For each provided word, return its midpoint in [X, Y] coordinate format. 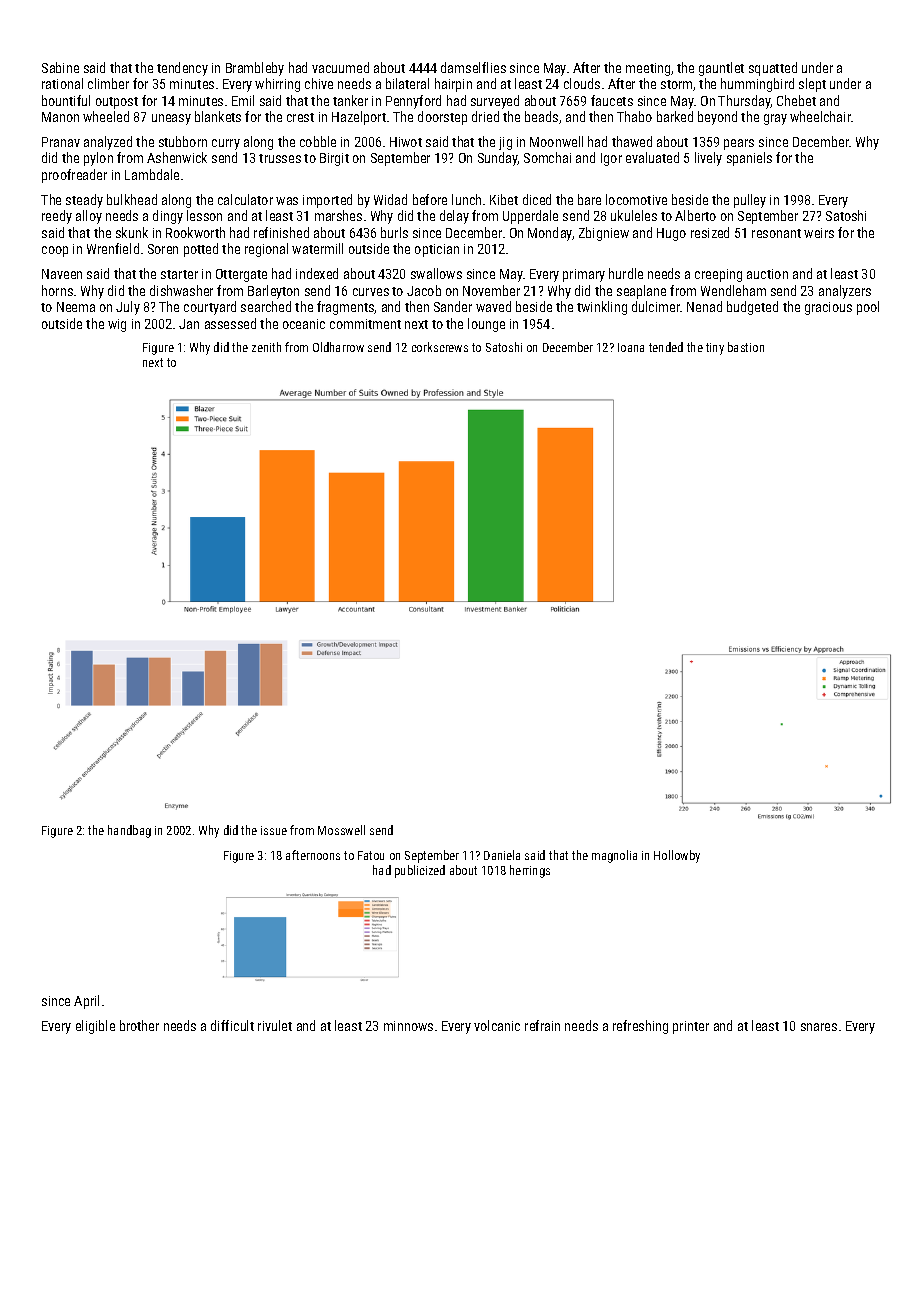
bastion [746, 347]
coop [55, 251]
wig [117, 325]
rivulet [275, 1025]
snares [819, 1027]
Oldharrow [338, 347]
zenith [266, 347]
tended [666, 347]
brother [139, 1025]
